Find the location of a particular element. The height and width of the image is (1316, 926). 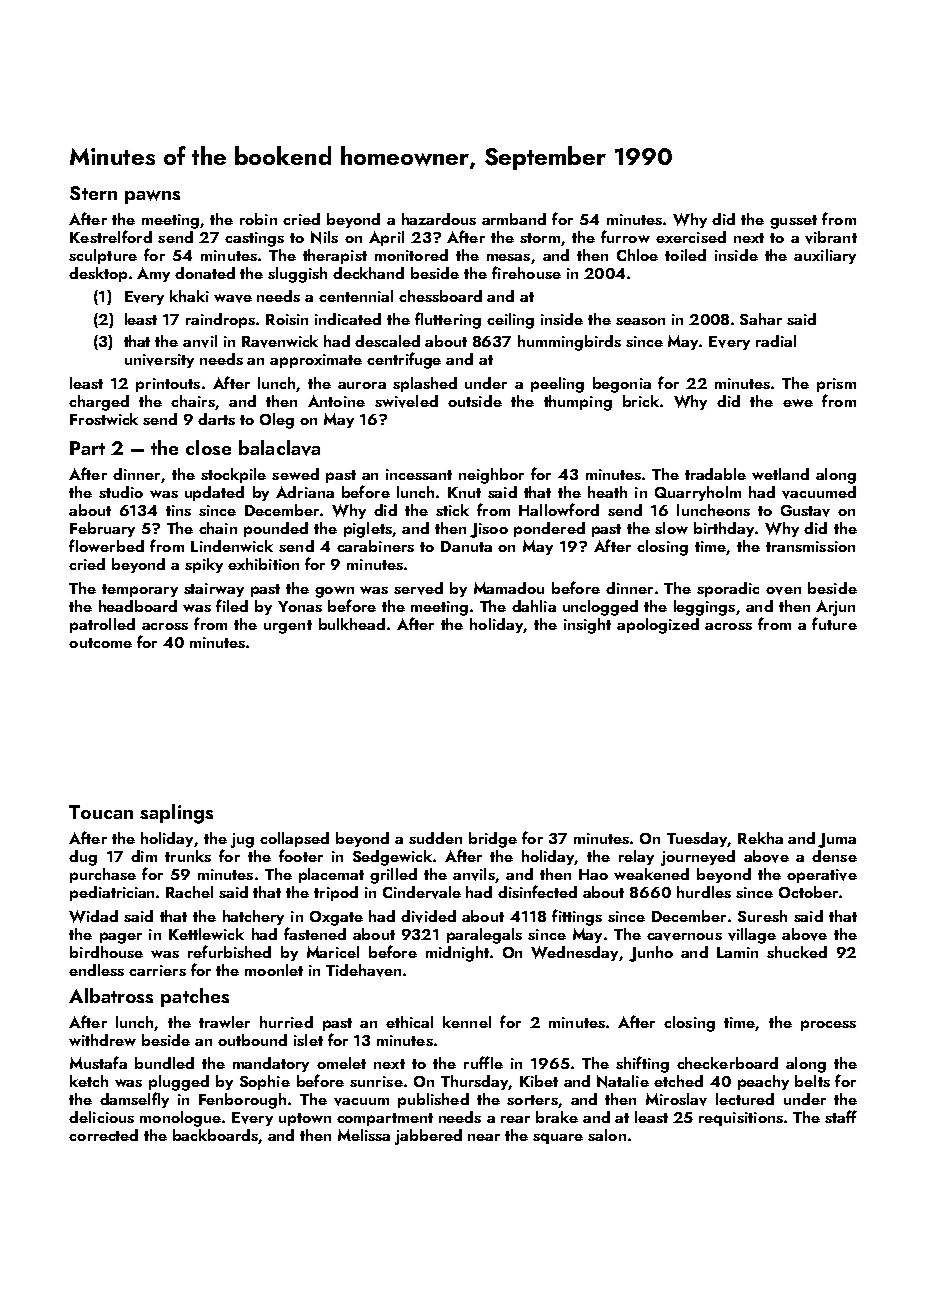

firehouse is located at coordinates (526, 272).
